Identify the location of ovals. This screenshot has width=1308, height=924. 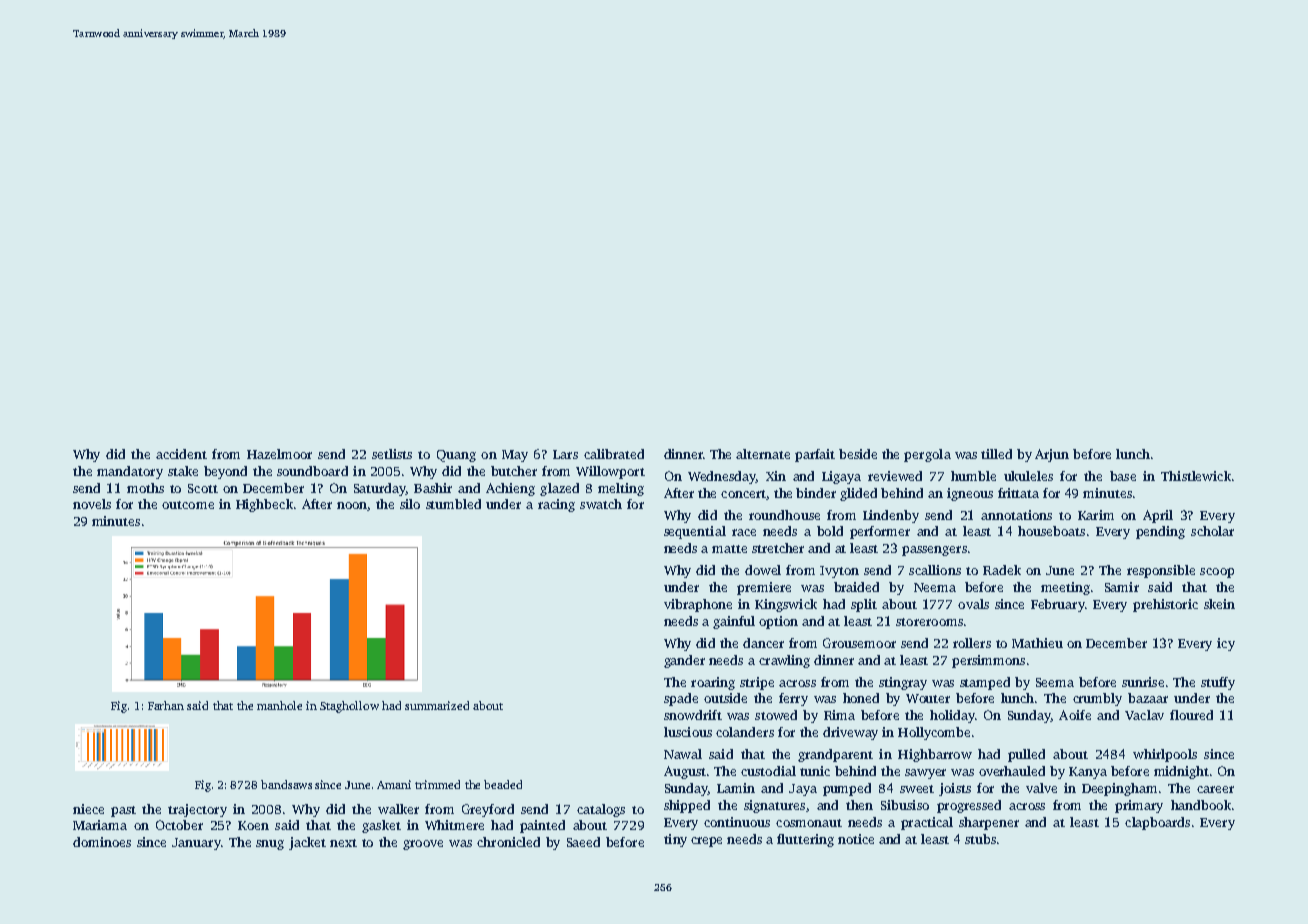
(973, 604).
